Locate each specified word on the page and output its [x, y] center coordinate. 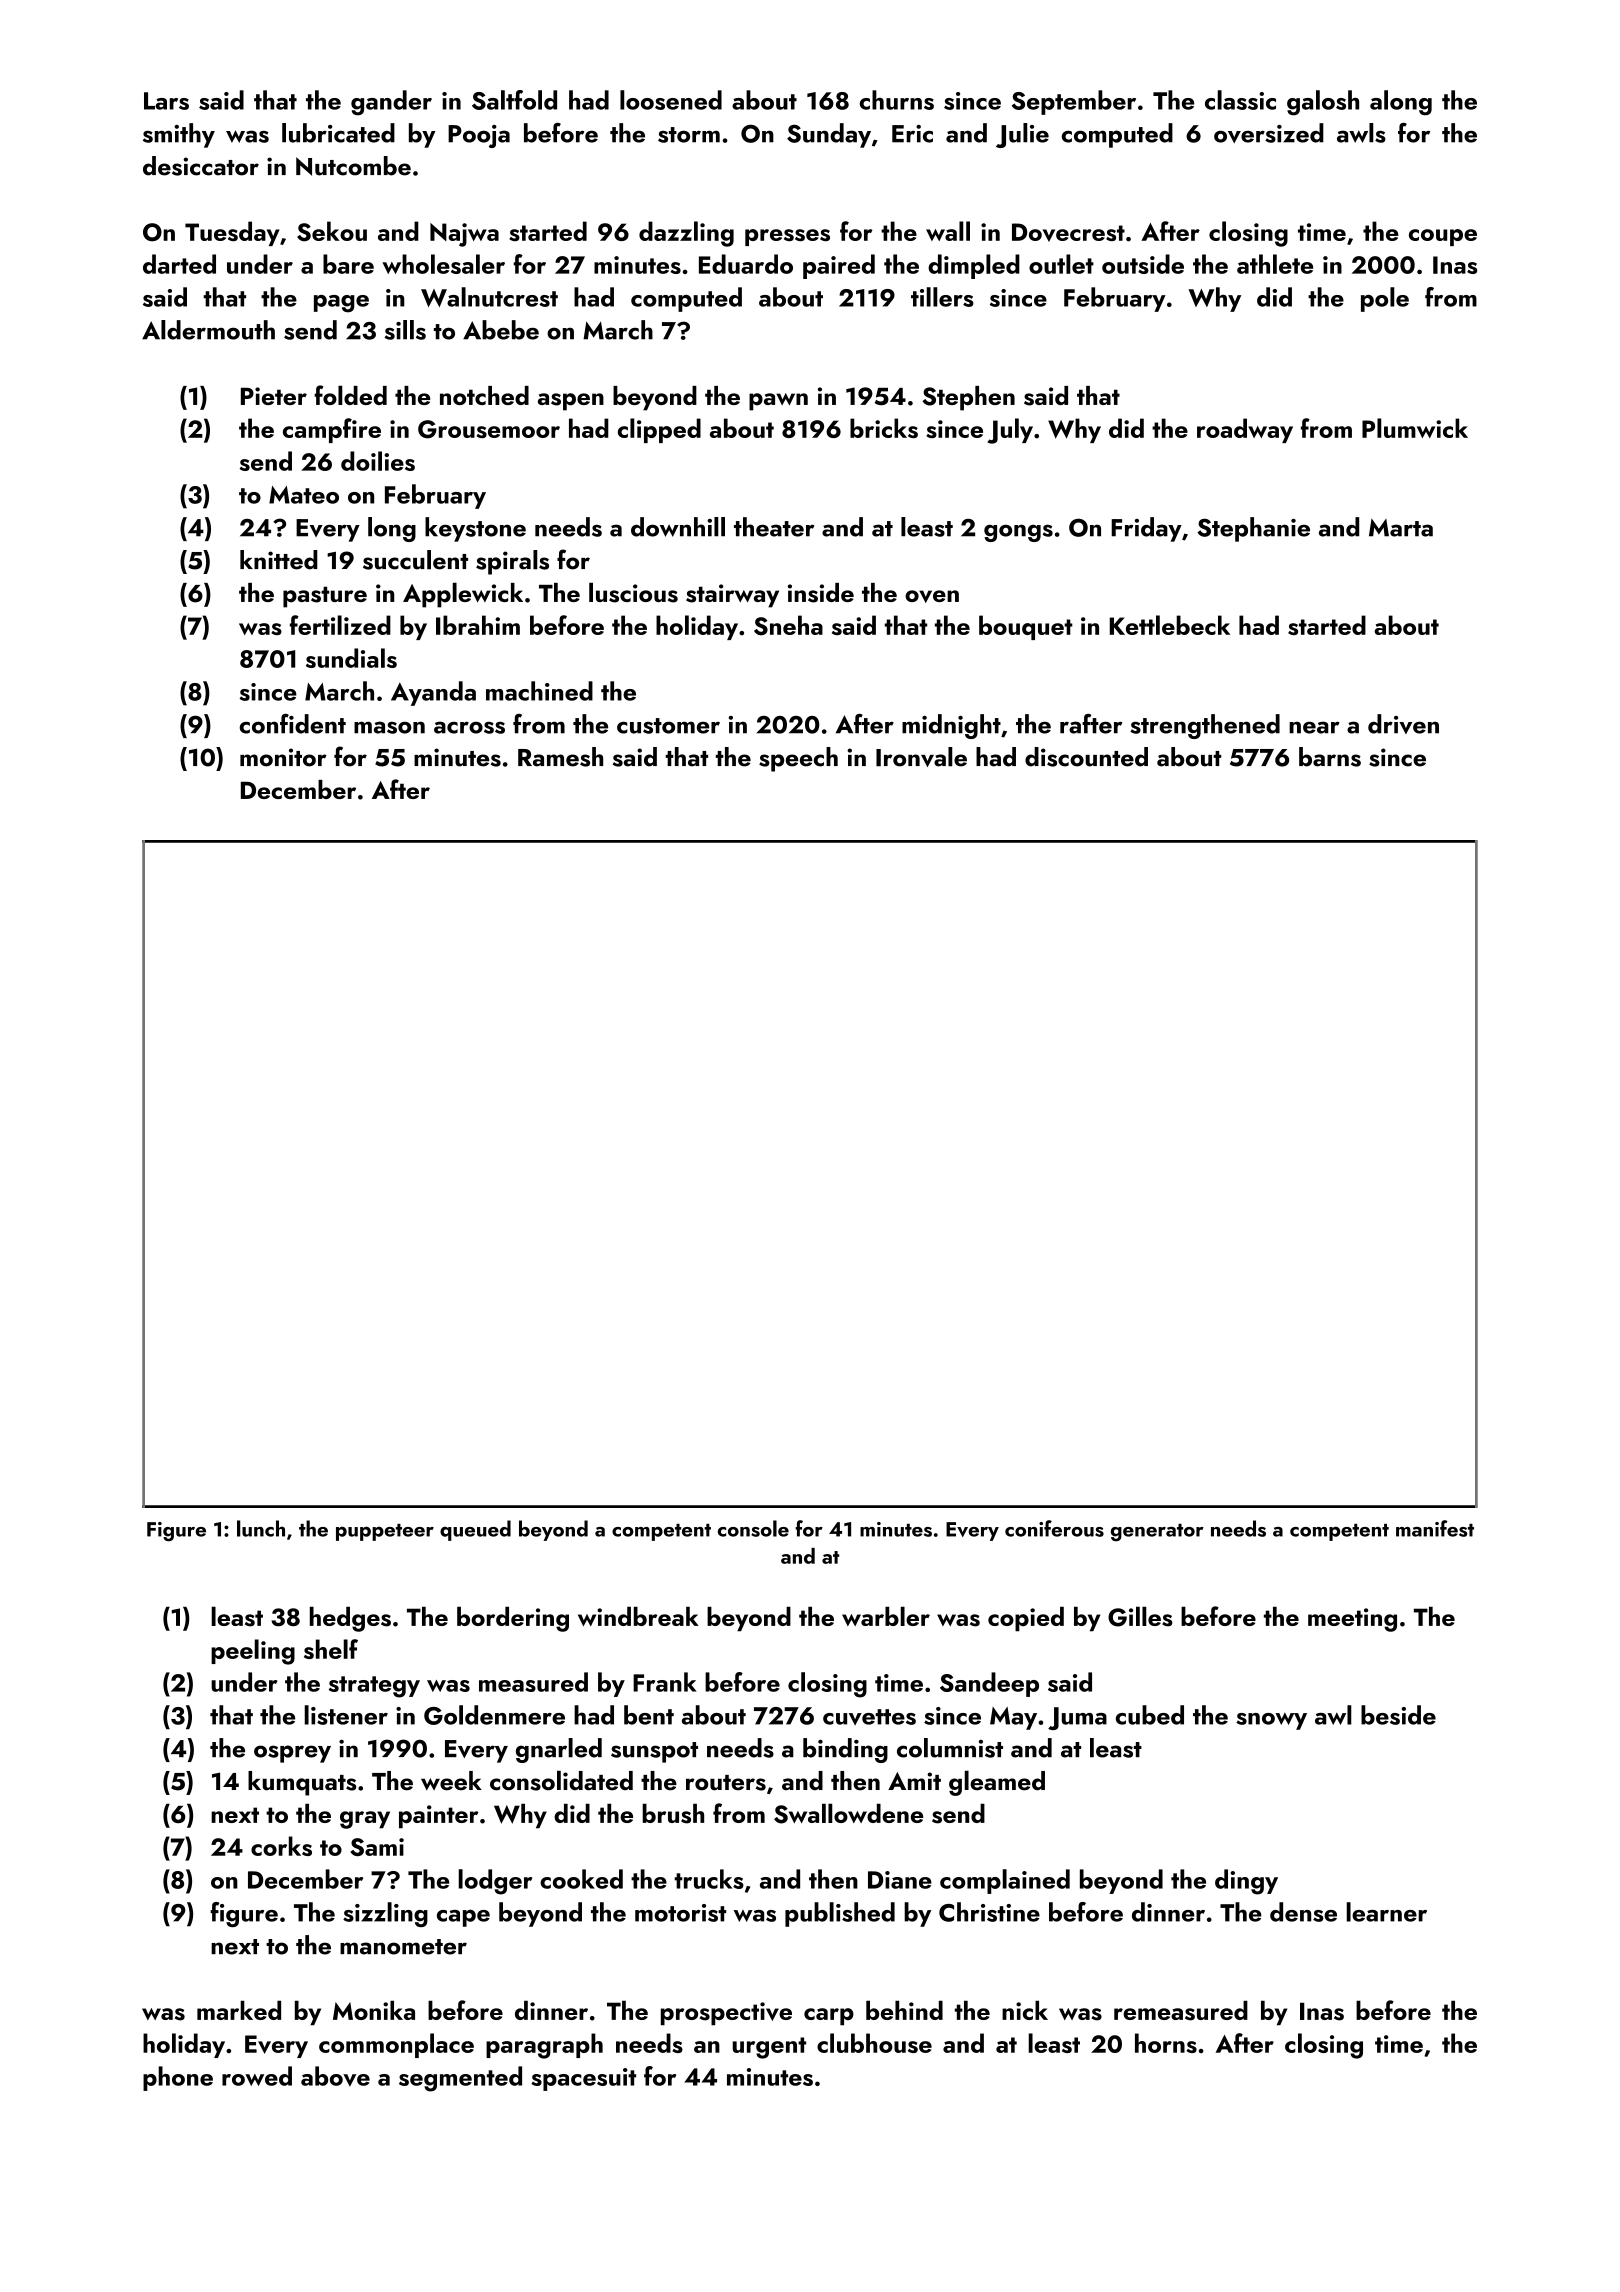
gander [391, 103]
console [753, 1528]
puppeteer [385, 1532]
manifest [1435, 1528]
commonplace [396, 2045]
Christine [989, 1912]
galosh [1323, 103]
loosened [671, 100]
